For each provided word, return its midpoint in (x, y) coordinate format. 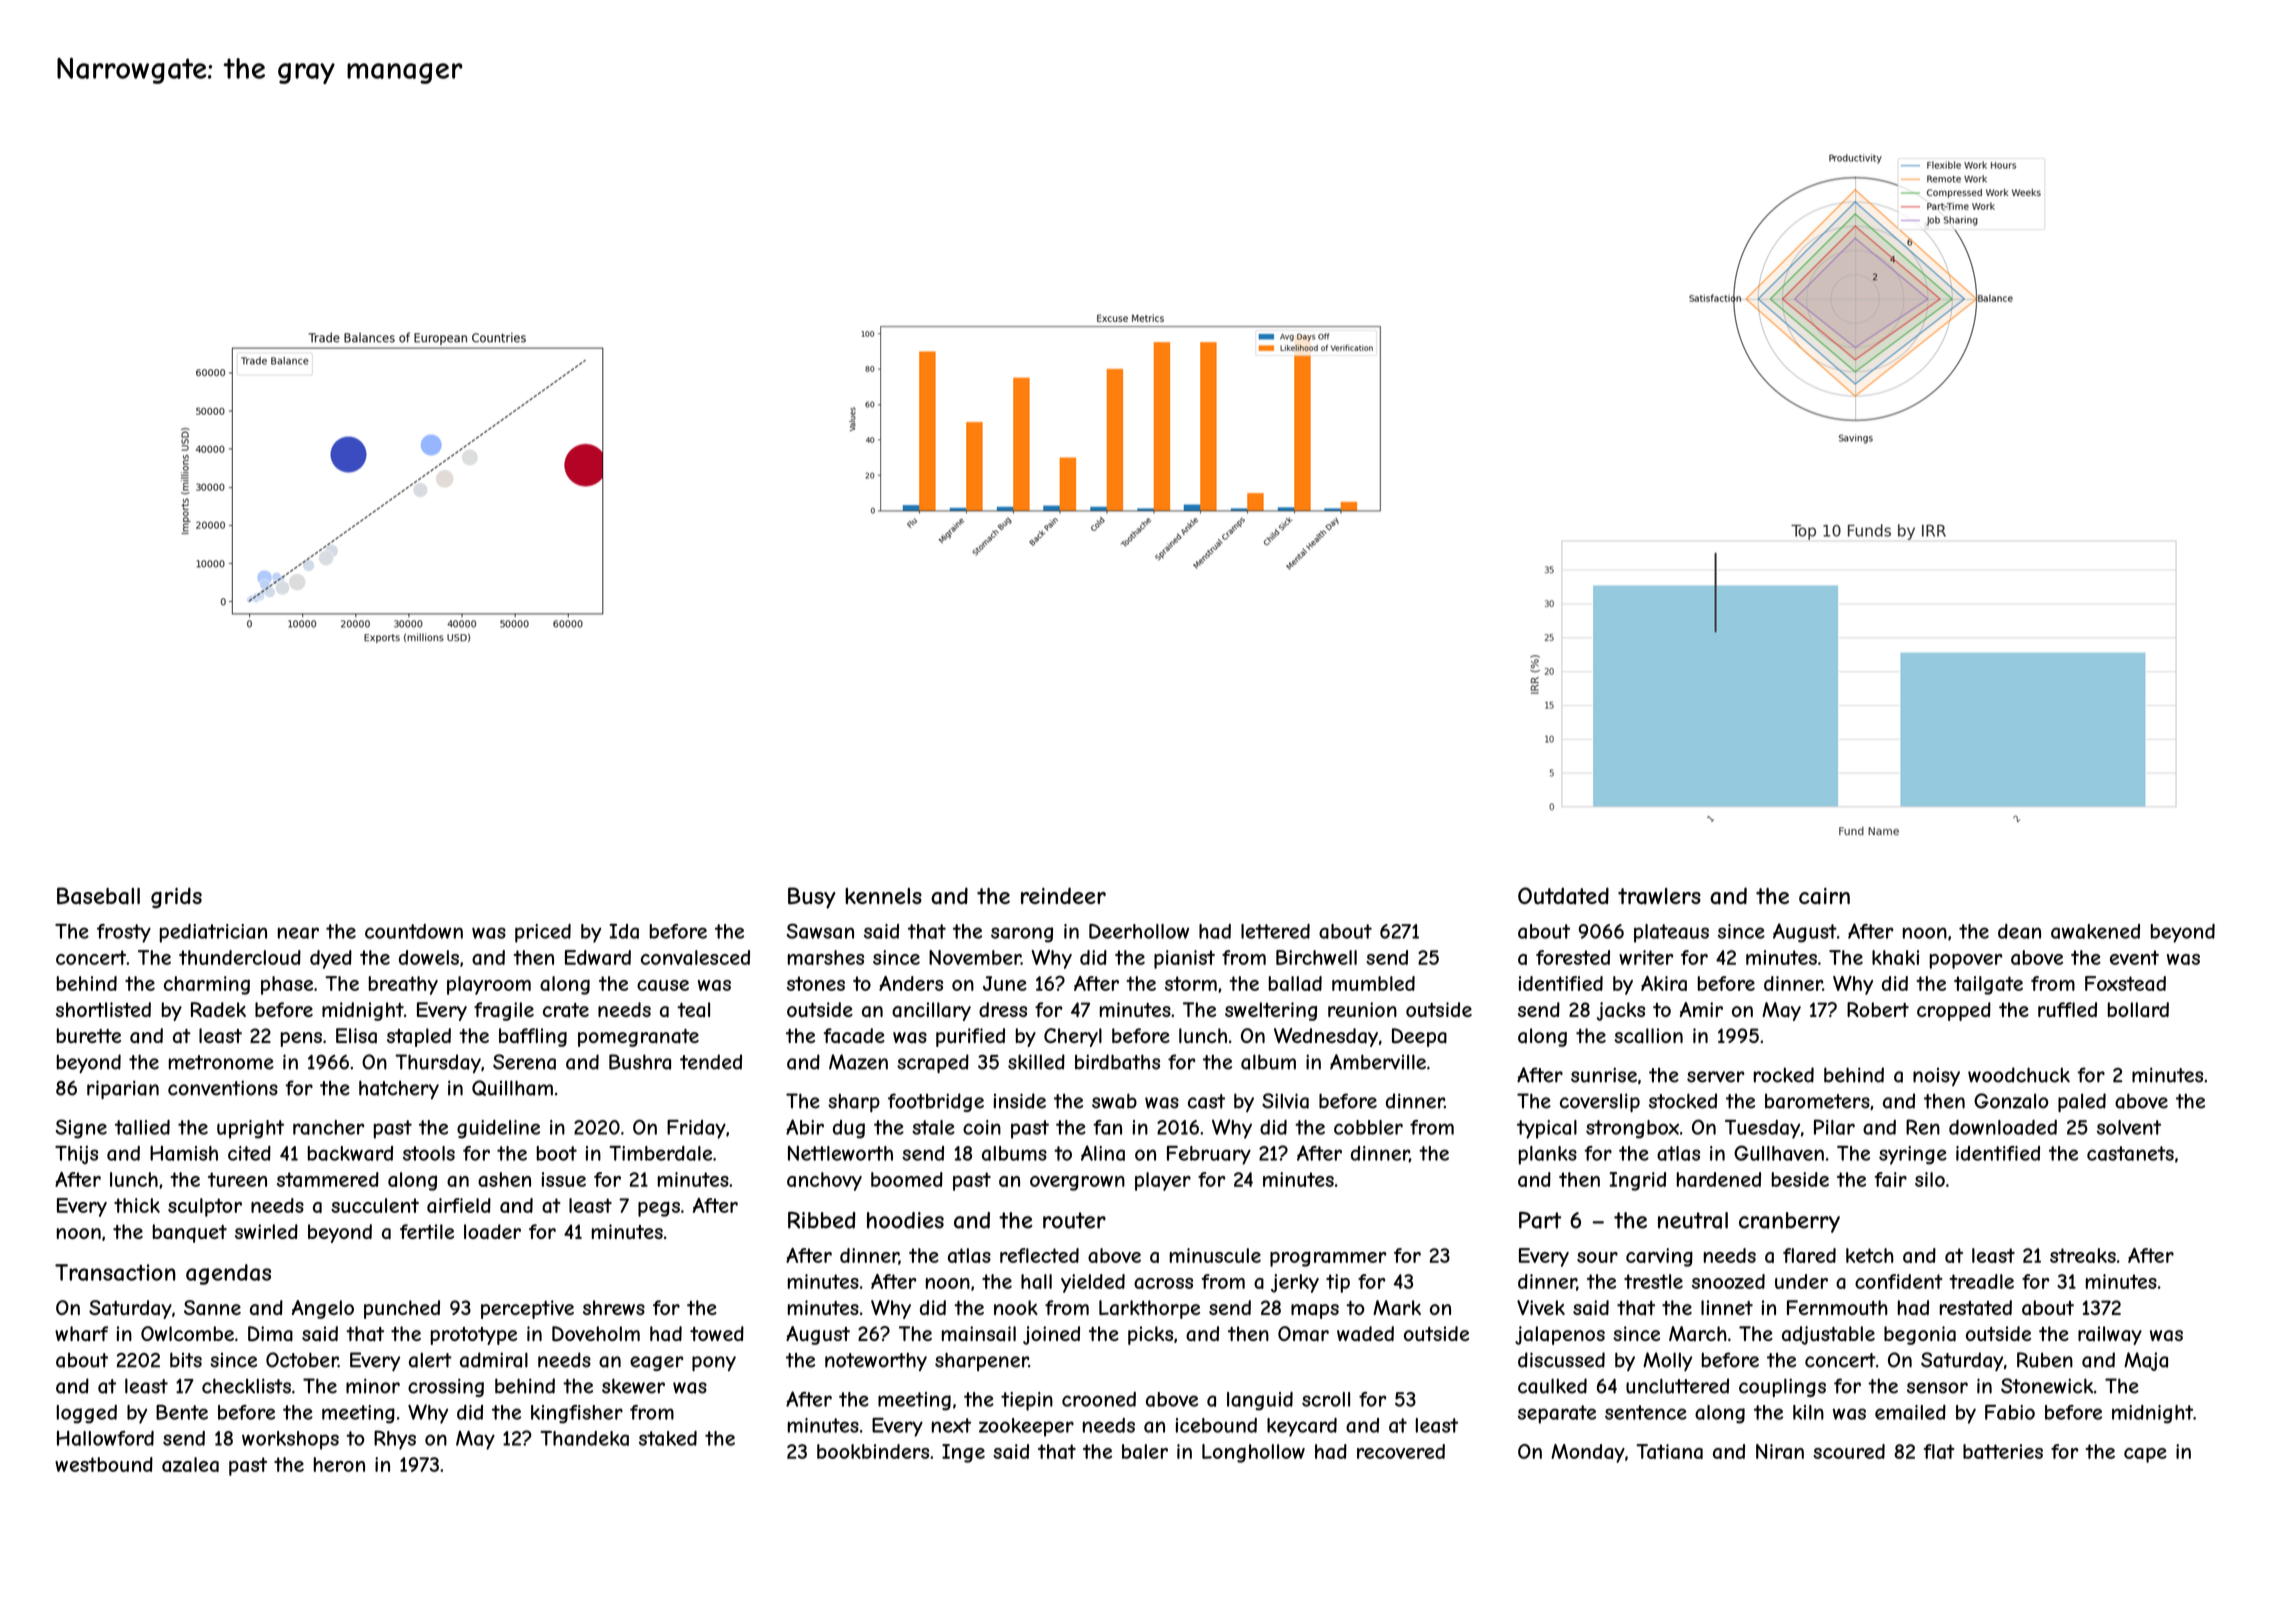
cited (249, 1153)
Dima (270, 1334)
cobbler (1368, 1127)
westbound (104, 1464)
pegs (659, 1209)
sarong (1022, 935)
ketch (1870, 1255)
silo (1930, 1179)
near (298, 933)
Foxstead (2125, 983)
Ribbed (821, 1220)
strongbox (1632, 1129)
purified (970, 1037)
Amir (1701, 1009)
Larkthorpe (1149, 1309)
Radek (218, 1010)
